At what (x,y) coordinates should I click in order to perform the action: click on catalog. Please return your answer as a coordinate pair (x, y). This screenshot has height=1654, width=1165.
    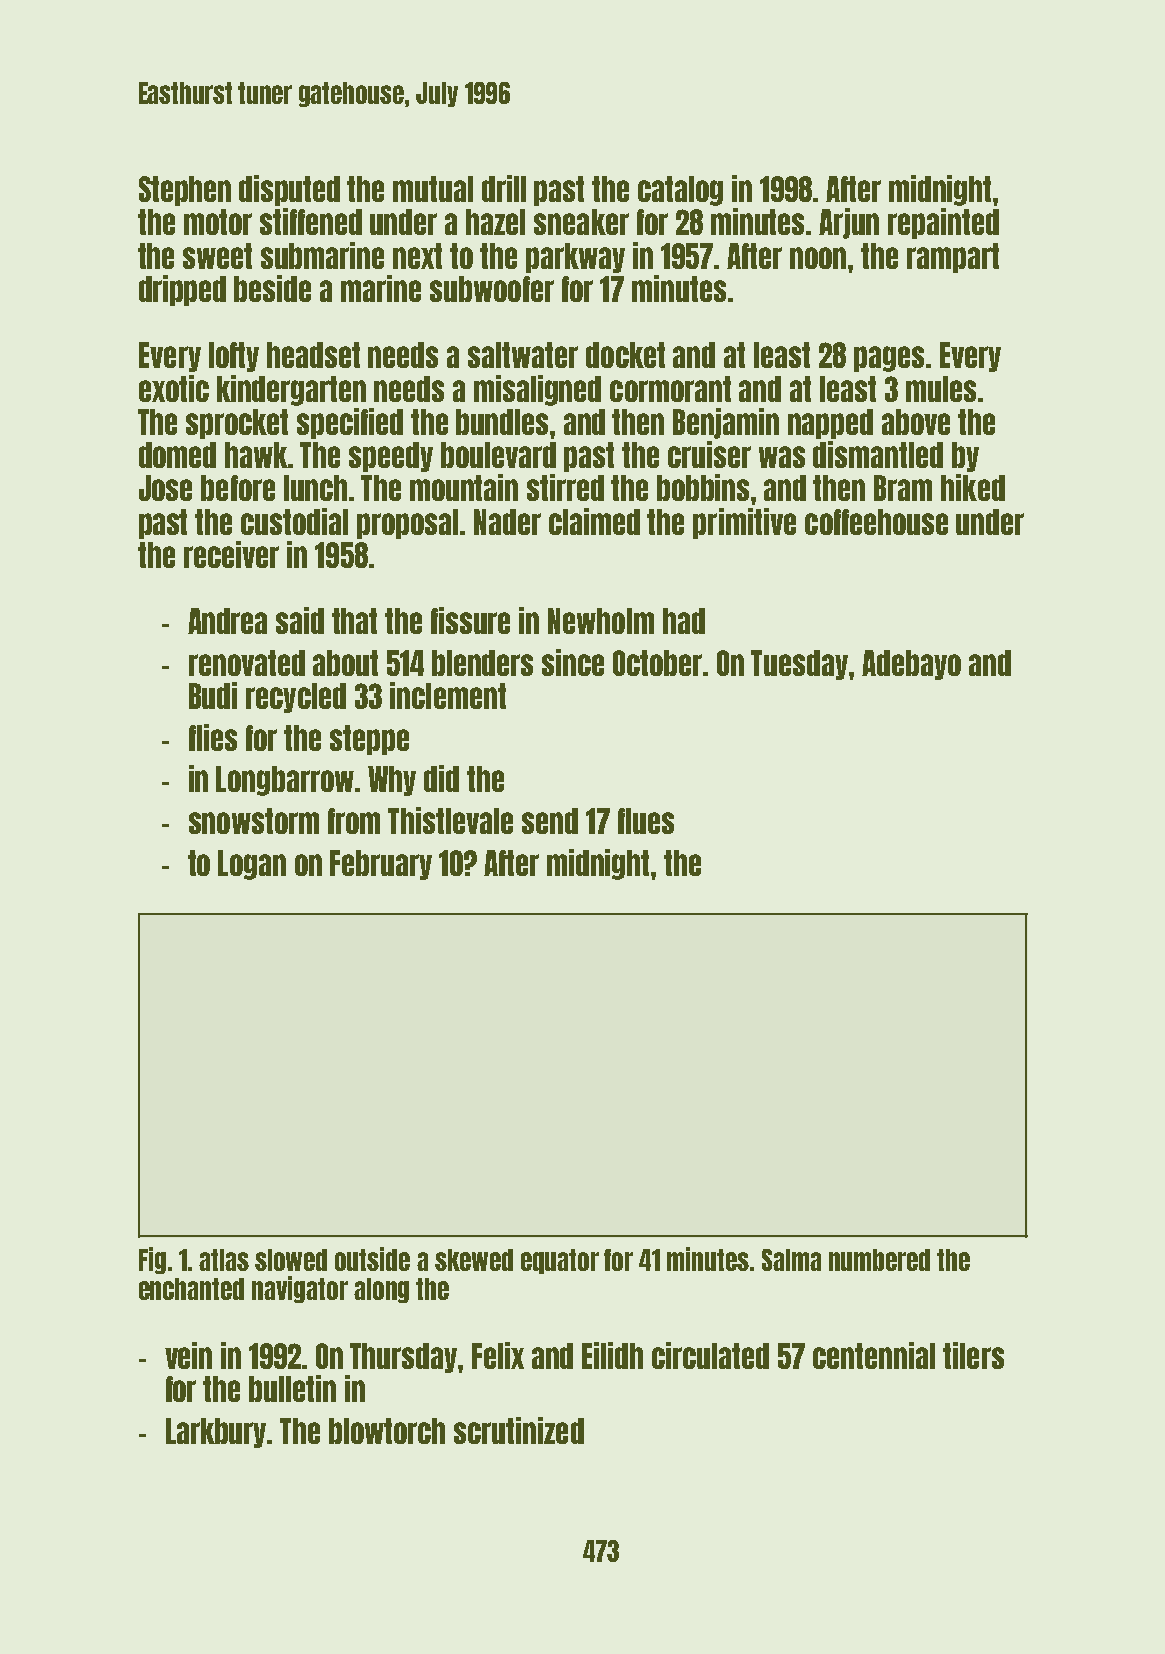
    Looking at the image, I should click on (680, 191).
